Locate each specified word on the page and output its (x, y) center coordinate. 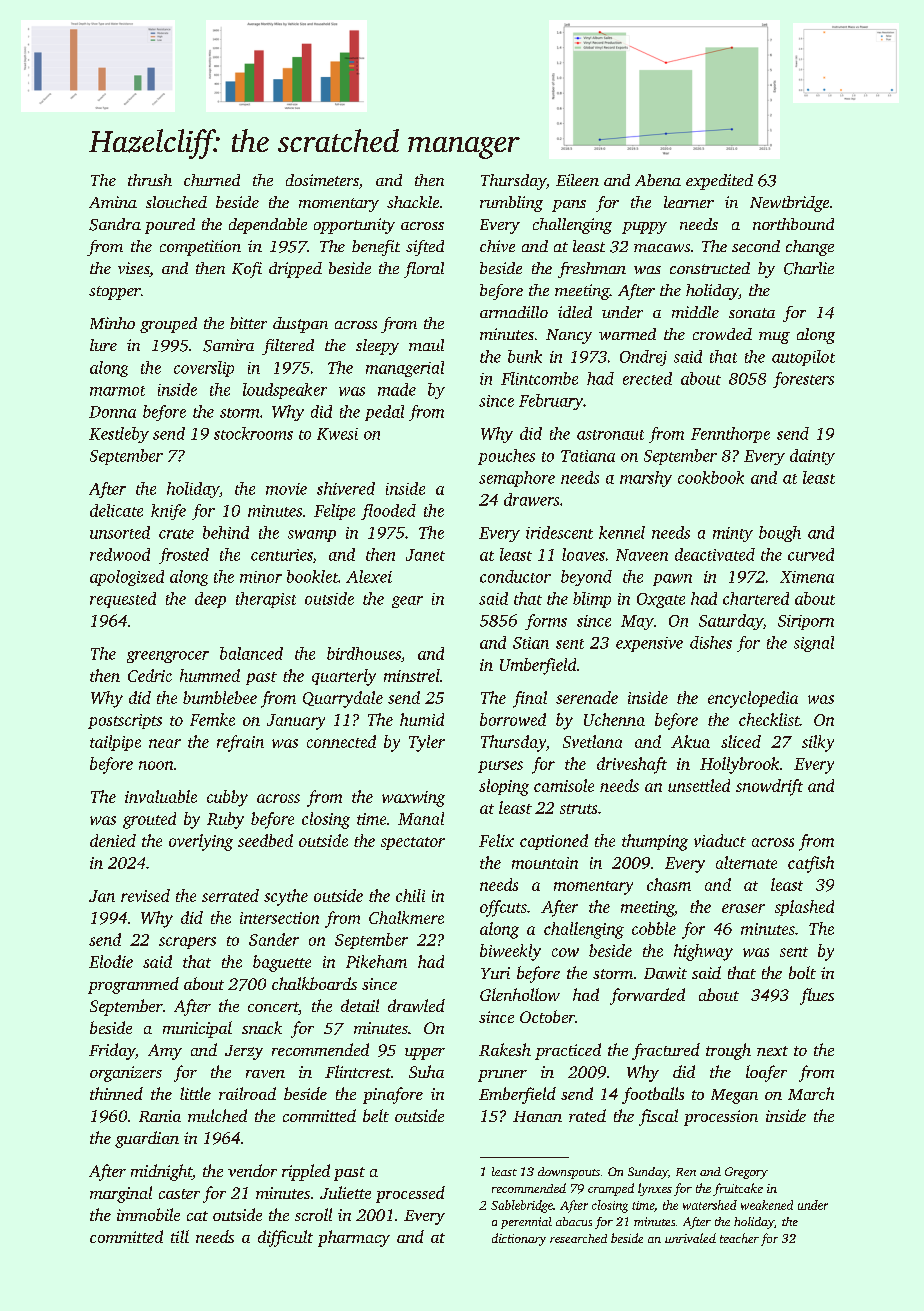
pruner (502, 1076)
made (397, 389)
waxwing (413, 799)
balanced (251, 653)
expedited (719, 182)
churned (212, 180)
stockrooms (253, 433)
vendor (252, 1170)
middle (695, 312)
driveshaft (632, 765)
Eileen (577, 180)
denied (113, 840)
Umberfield (538, 666)
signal (814, 644)
